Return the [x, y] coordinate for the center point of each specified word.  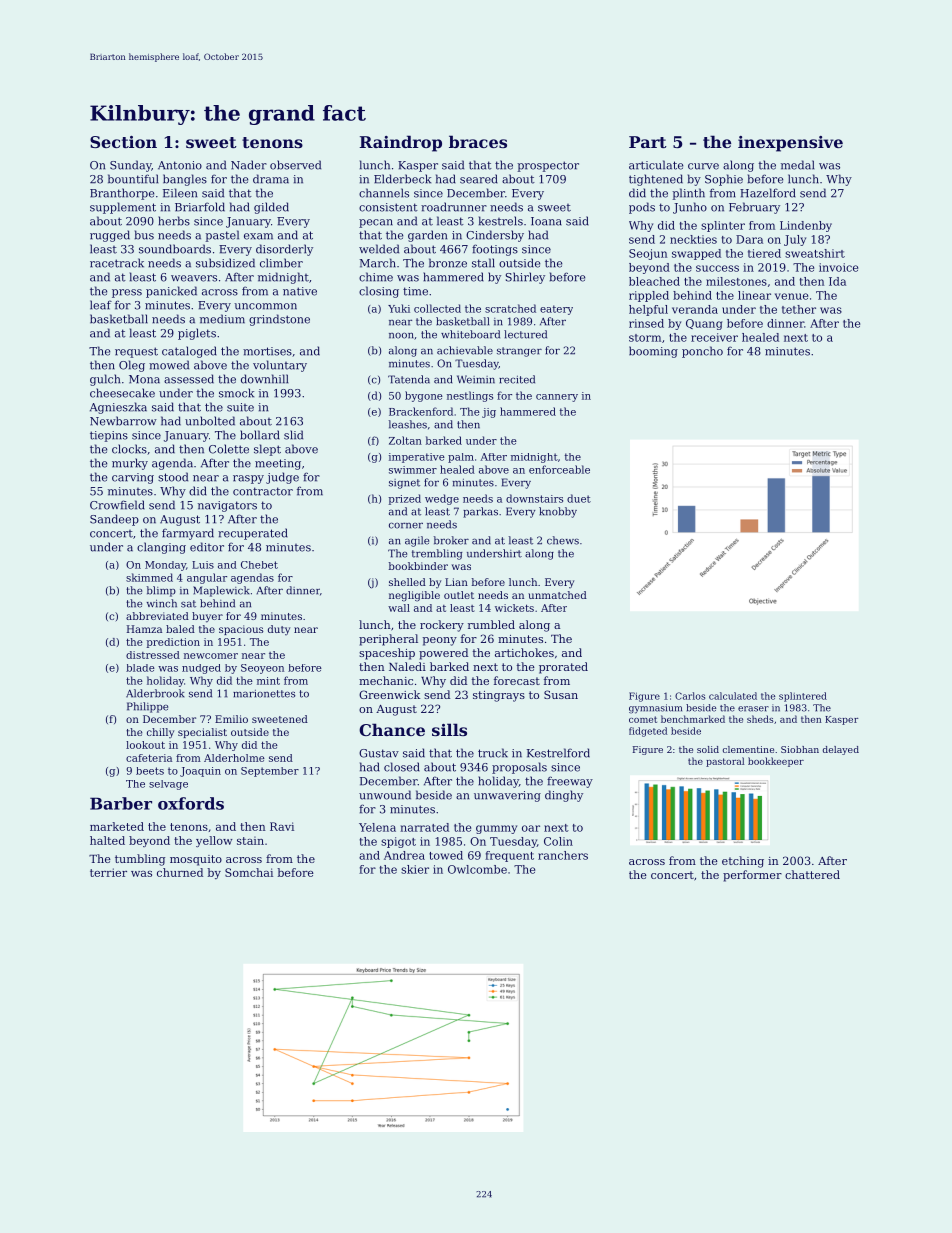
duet [579, 498]
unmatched [557, 595]
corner [406, 525]
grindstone [279, 320]
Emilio [231, 719]
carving [133, 478]
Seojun [648, 254]
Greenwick [389, 694]
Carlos [690, 696]
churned [180, 872]
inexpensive [790, 144]
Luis [203, 565]
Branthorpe [122, 194]
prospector [548, 166]
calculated [733, 696]
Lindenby [806, 226]
